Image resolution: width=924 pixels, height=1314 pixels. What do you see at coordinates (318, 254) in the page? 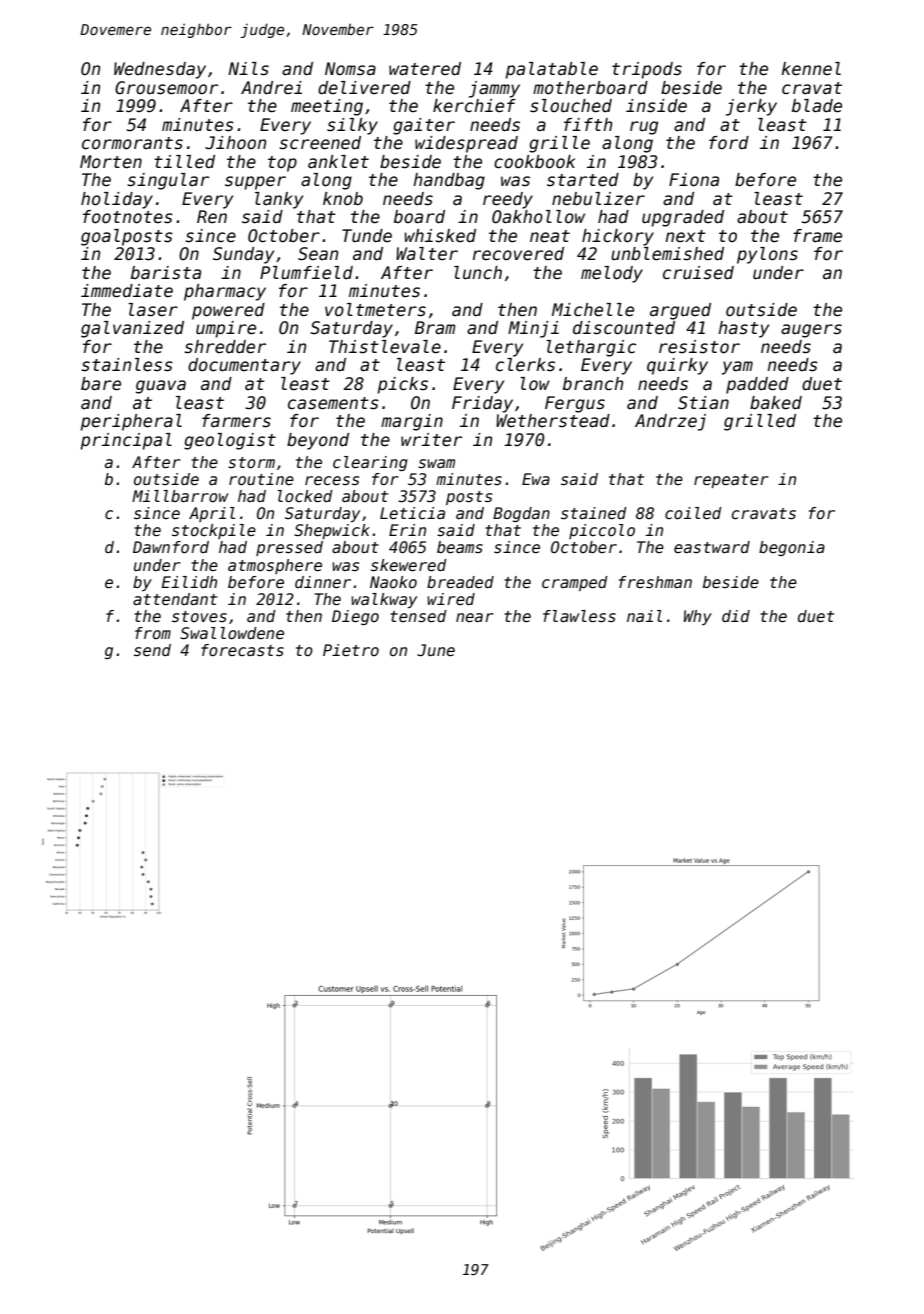
I see `Sean` at bounding box center [318, 254].
